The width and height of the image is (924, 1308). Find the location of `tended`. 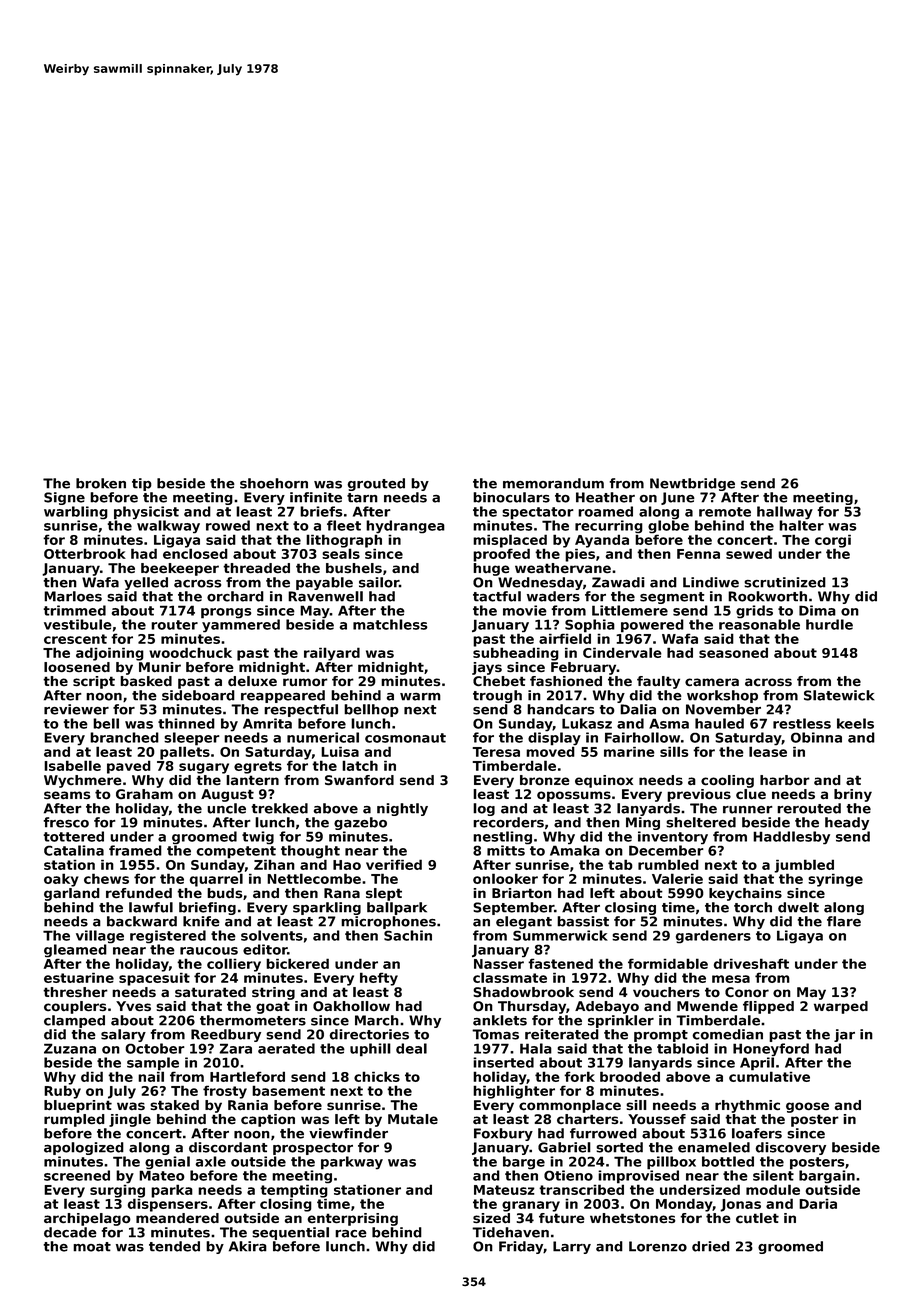

tended is located at coordinates (174, 1246).
